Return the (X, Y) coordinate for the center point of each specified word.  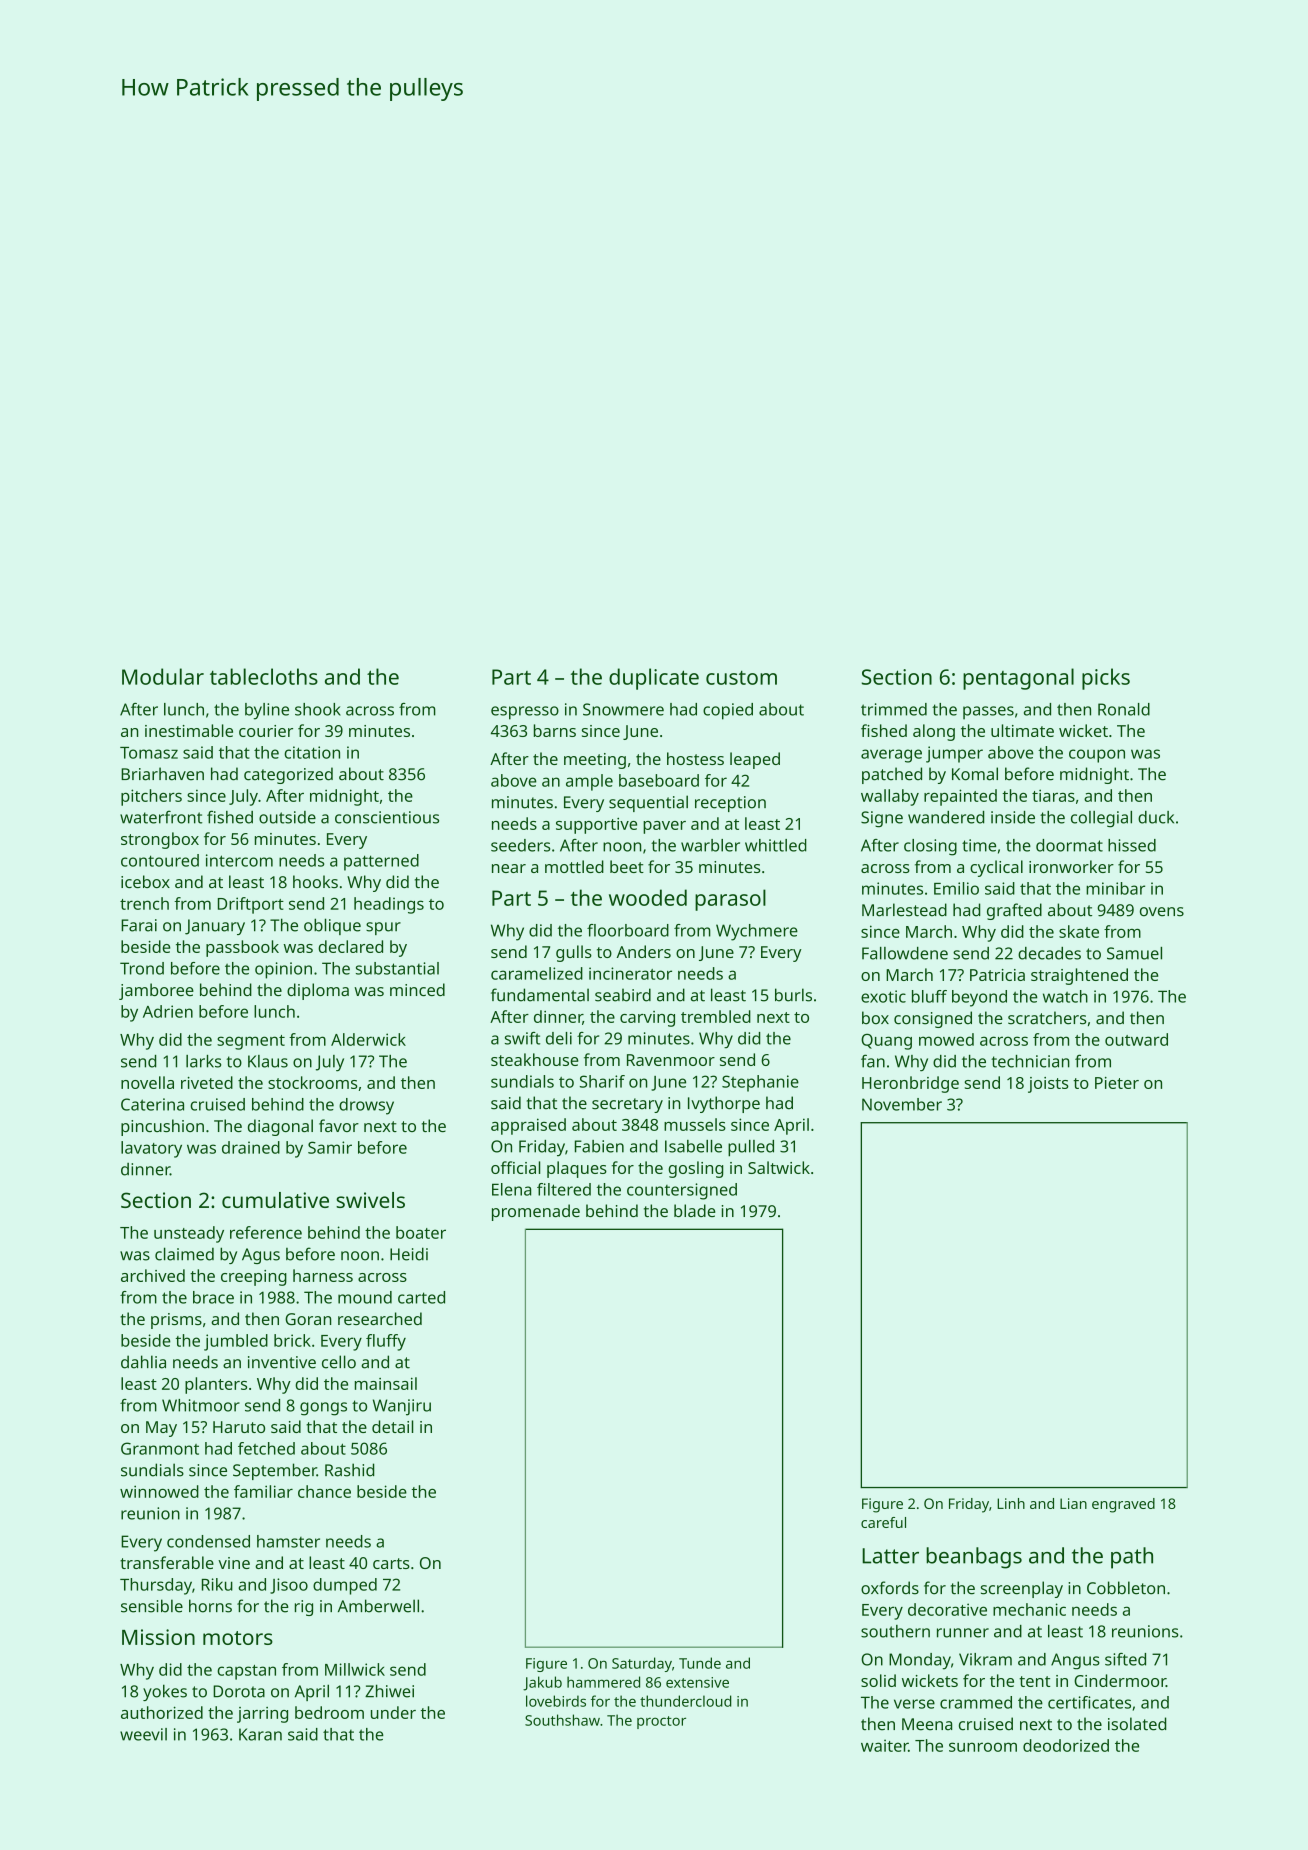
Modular (163, 676)
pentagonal (1018, 679)
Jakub (542, 1683)
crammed (976, 1702)
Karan (260, 1734)
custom (741, 678)
